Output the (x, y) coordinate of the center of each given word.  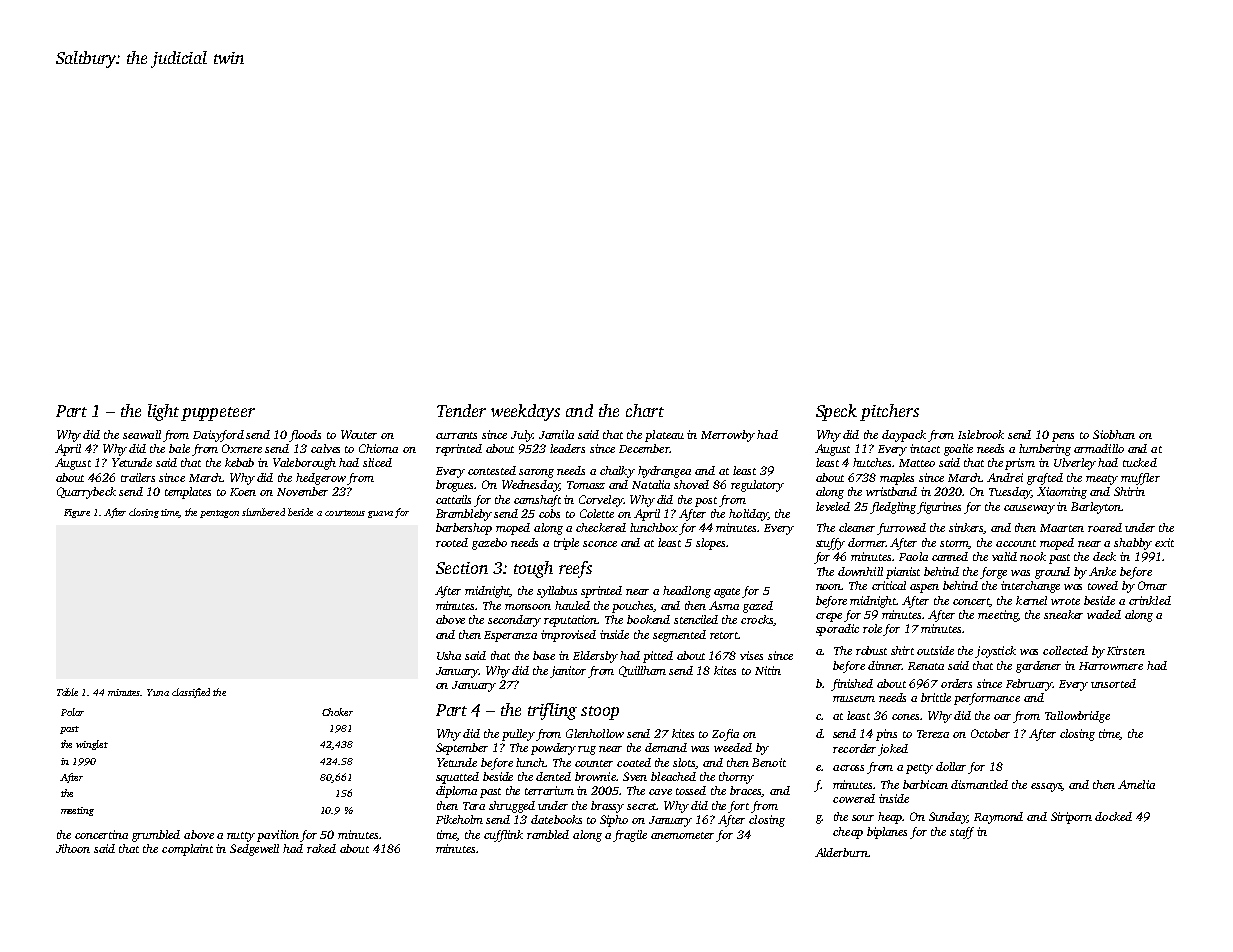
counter (594, 763)
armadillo (1099, 448)
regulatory (757, 486)
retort (724, 635)
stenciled (696, 619)
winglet (92, 745)
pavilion (278, 836)
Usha (449, 655)
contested (492, 470)
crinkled (1150, 600)
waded (1104, 614)
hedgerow (321, 479)
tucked (1140, 462)
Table (67, 692)
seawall (142, 434)
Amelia (1136, 784)
